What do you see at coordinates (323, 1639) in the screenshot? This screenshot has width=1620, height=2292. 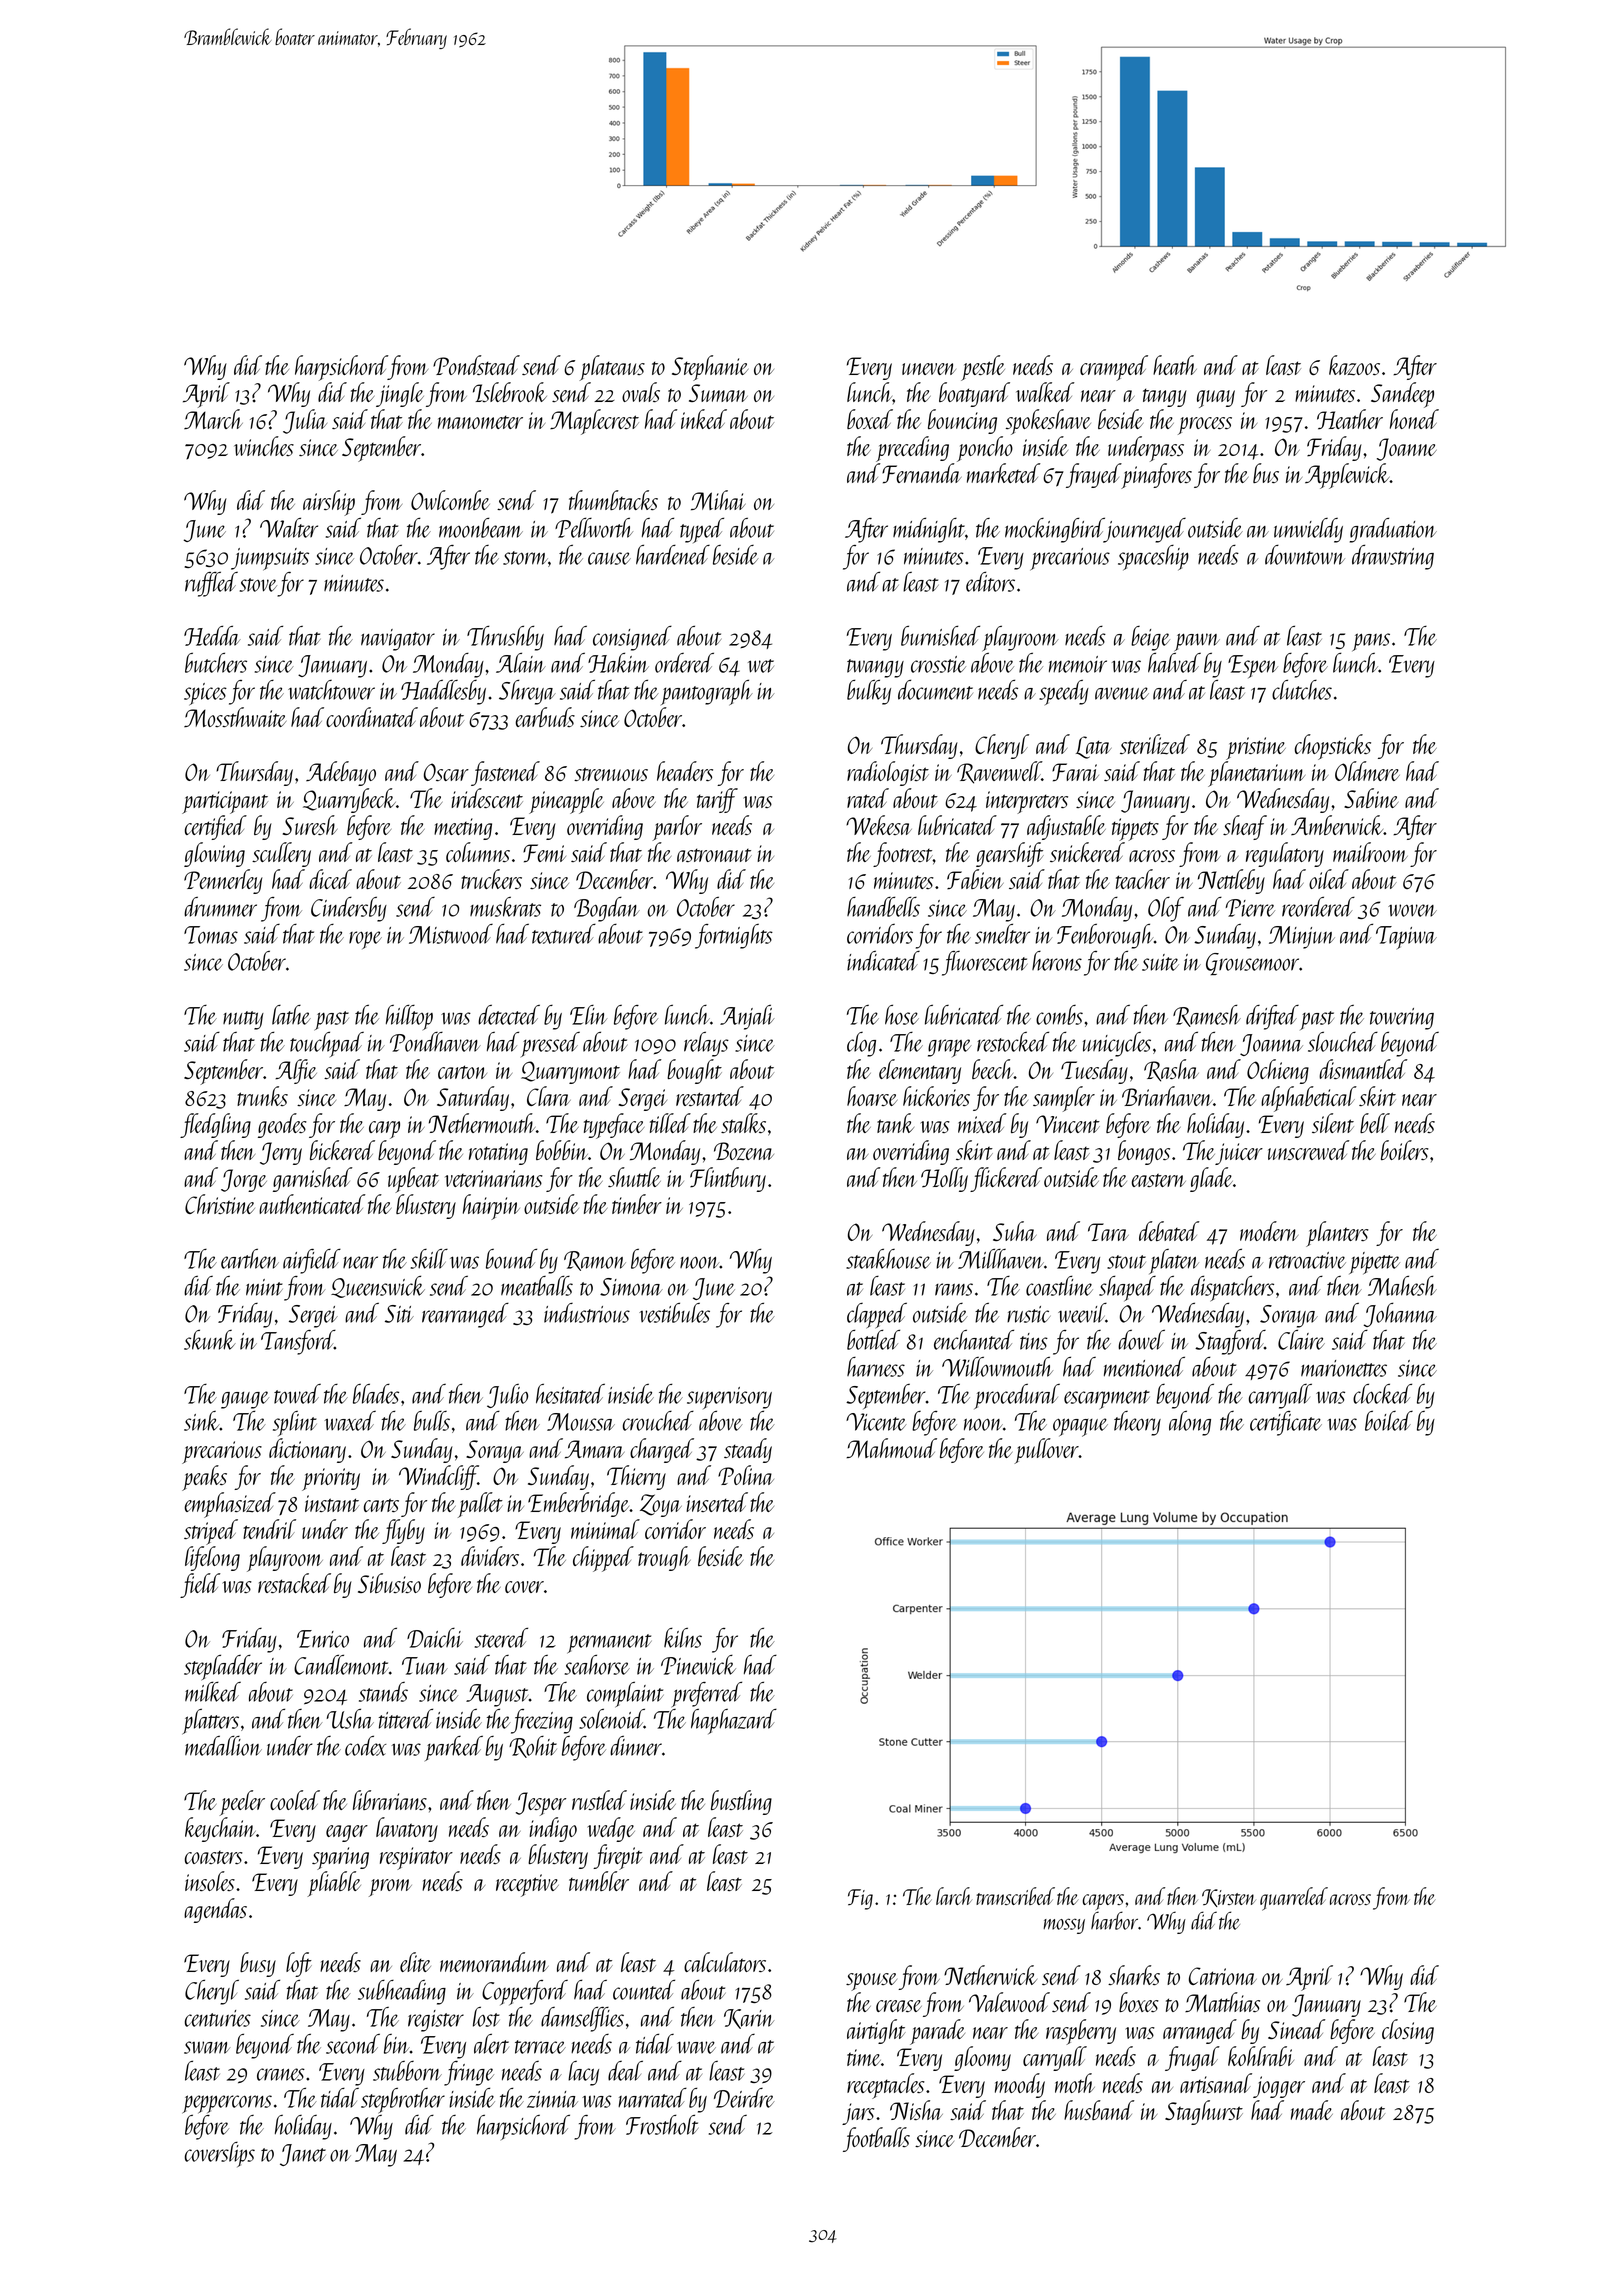 I see `Enrico` at bounding box center [323, 1639].
